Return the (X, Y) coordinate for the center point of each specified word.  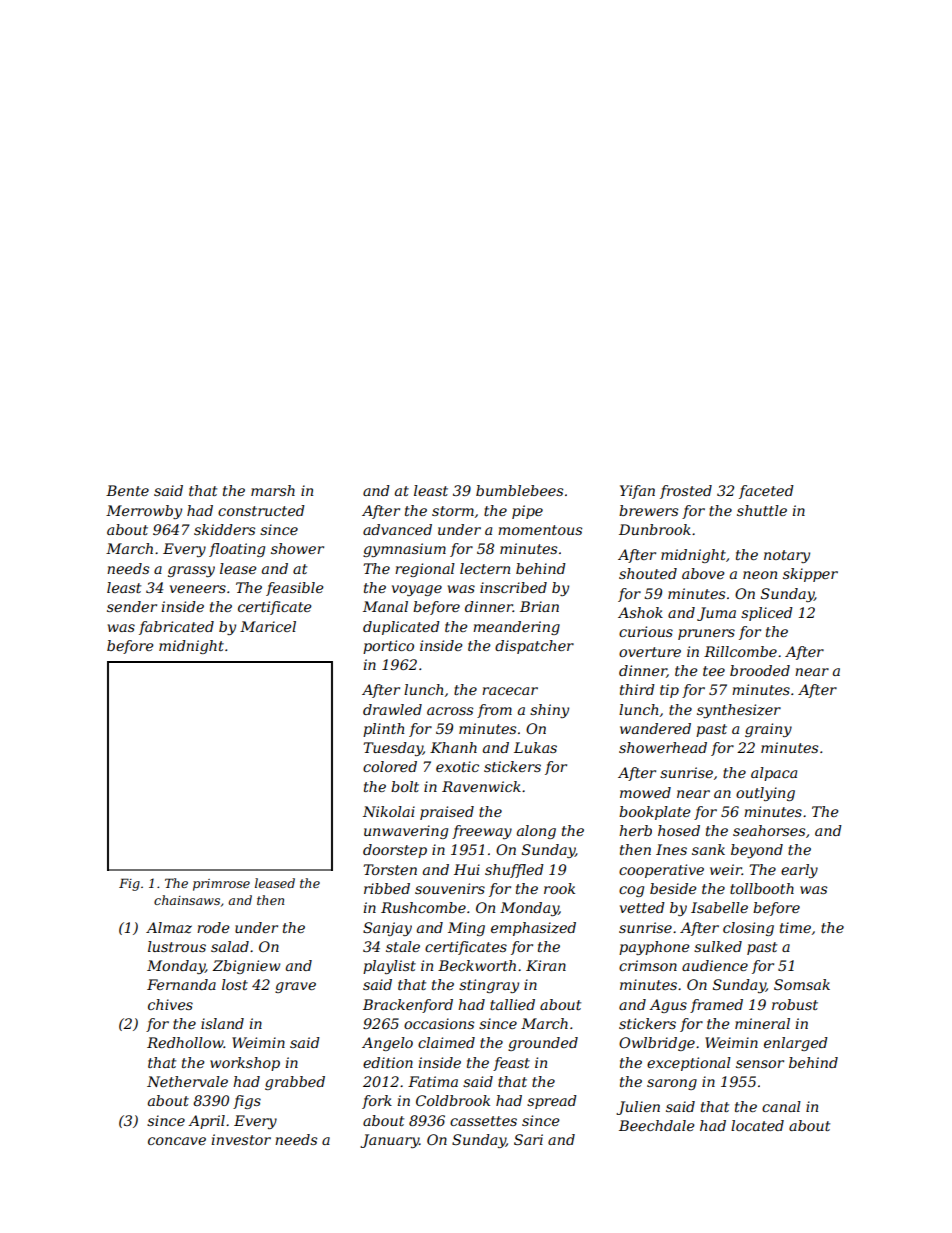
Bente (127, 490)
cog (631, 891)
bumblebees (519, 490)
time (795, 927)
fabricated (176, 628)
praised (447, 813)
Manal (385, 606)
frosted (686, 492)
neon (760, 575)
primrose (221, 885)
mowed (645, 792)
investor (241, 1139)
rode (213, 927)
